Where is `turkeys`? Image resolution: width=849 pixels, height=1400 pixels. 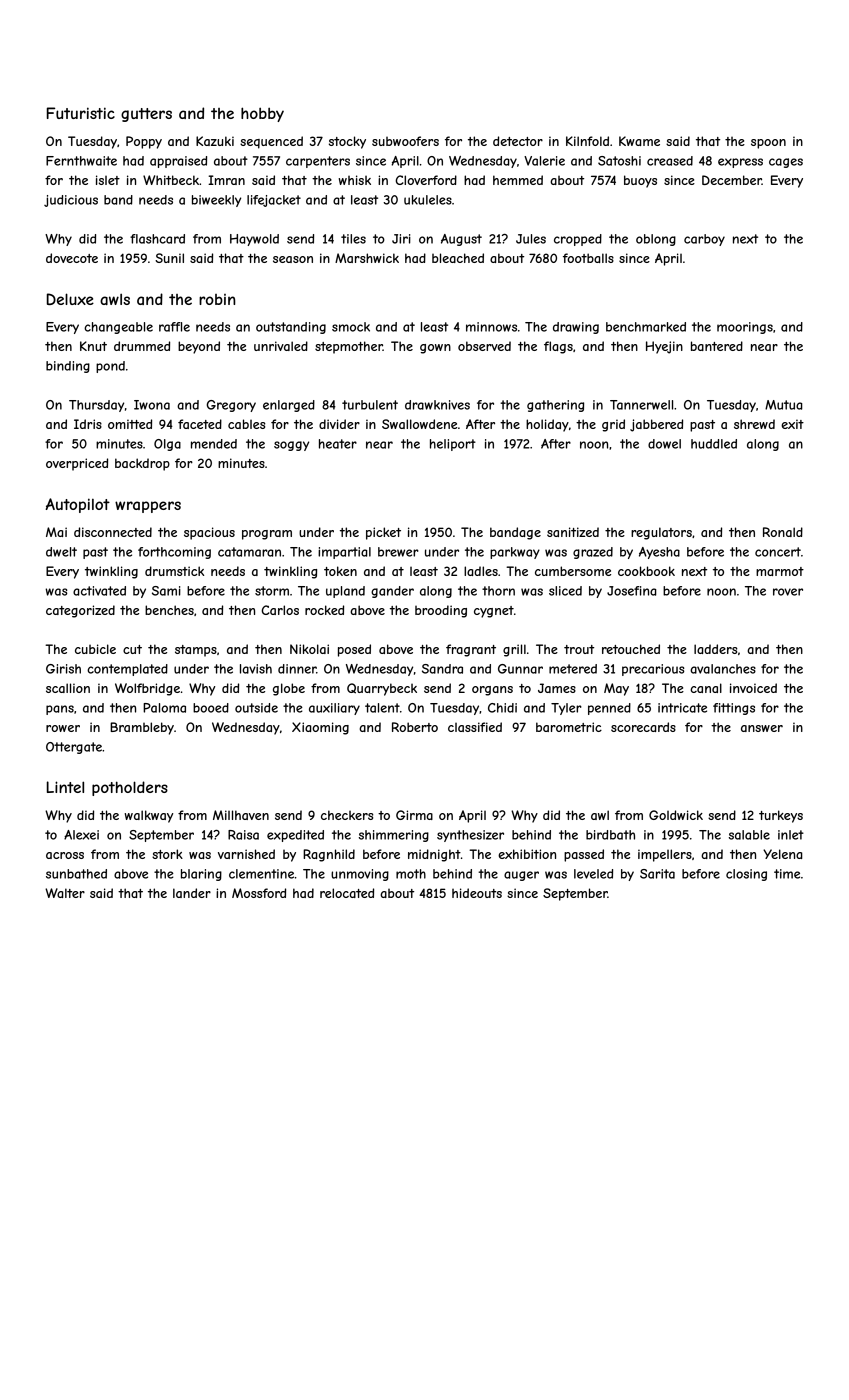
turkeys is located at coordinates (781, 816).
